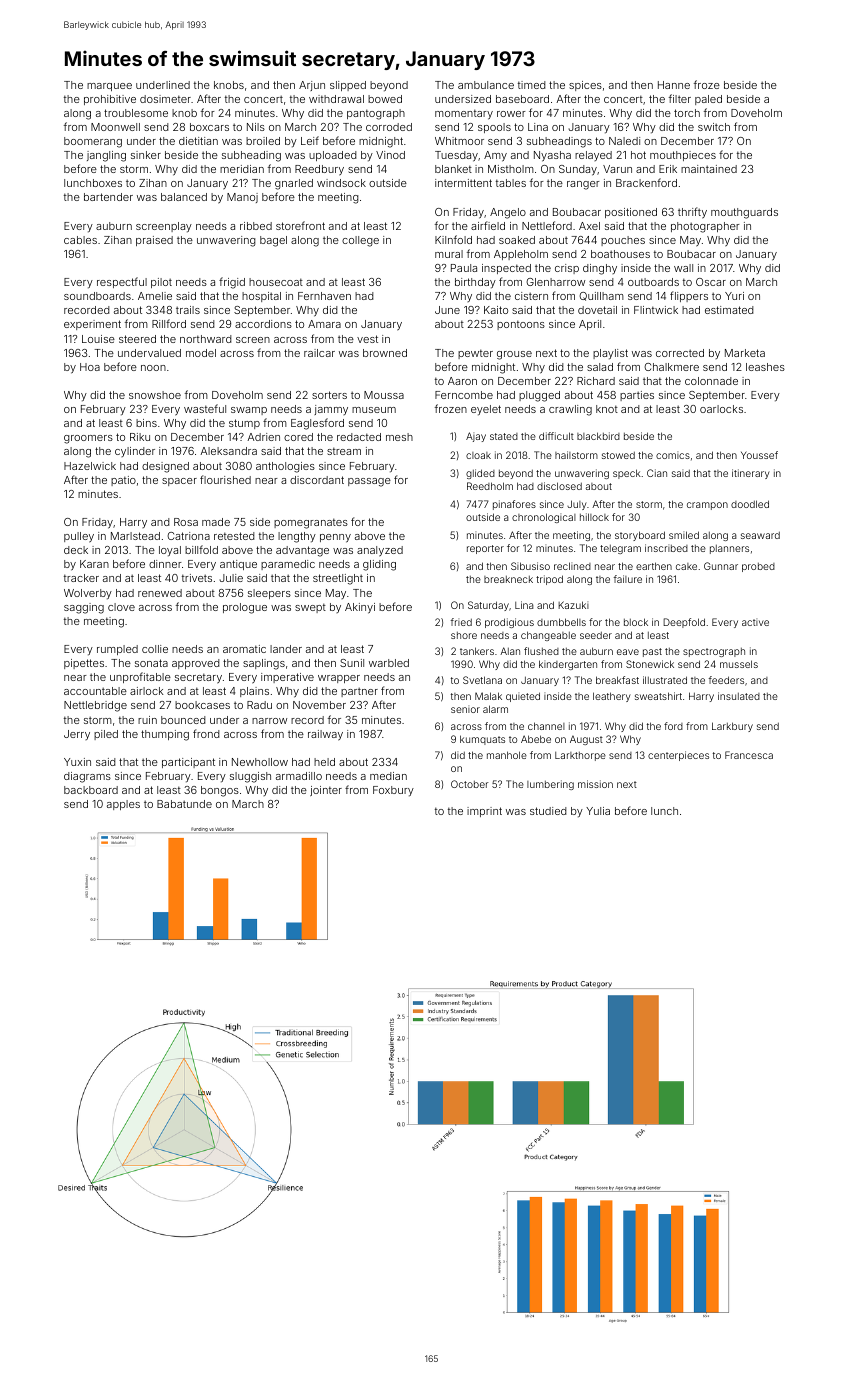  I want to click on penny, so click(335, 538).
